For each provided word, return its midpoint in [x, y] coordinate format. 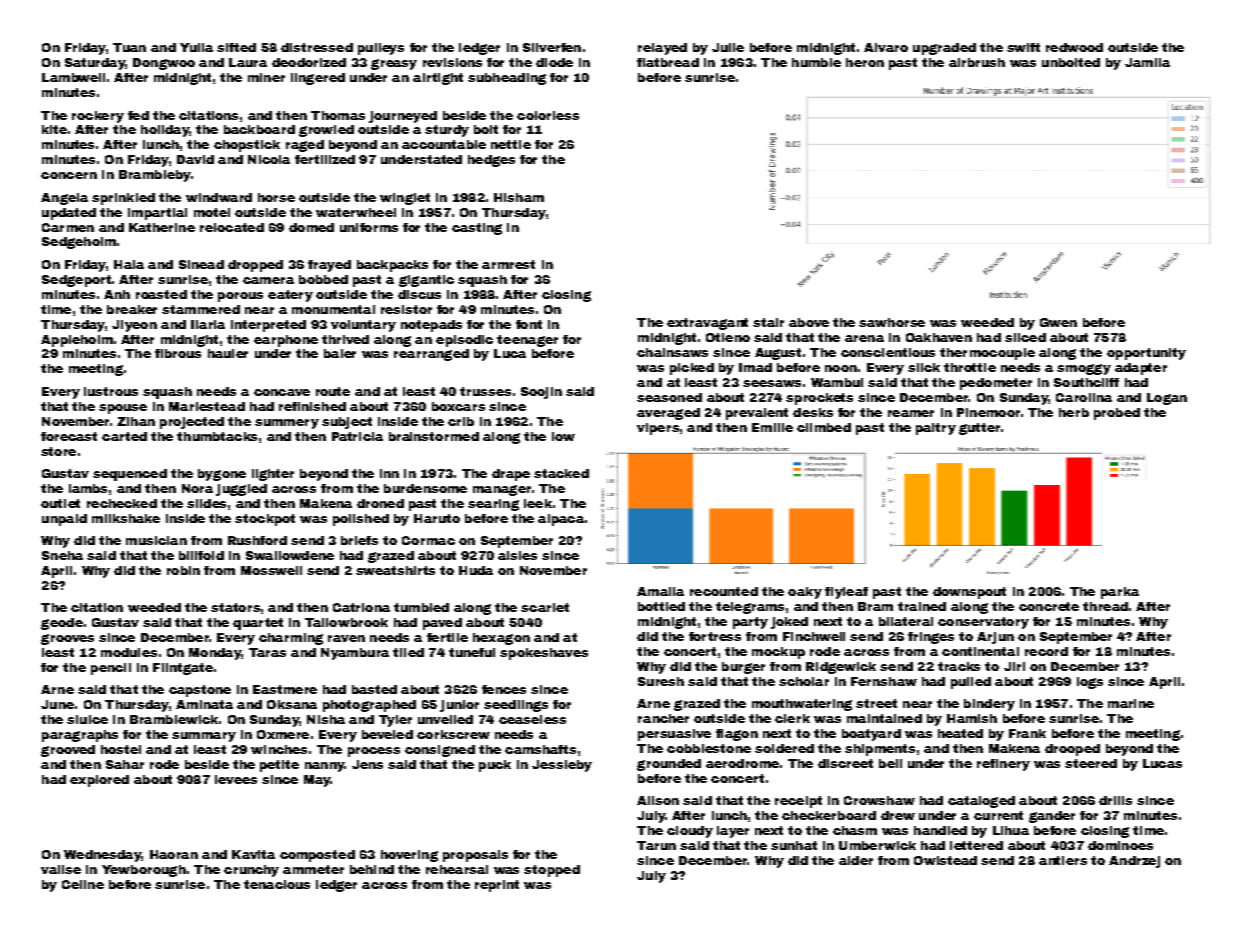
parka [1120, 593]
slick [924, 367]
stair [768, 322]
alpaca [561, 520]
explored [99, 781]
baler [340, 353]
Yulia [196, 47]
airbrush [977, 62]
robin [183, 570]
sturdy [447, 131]
